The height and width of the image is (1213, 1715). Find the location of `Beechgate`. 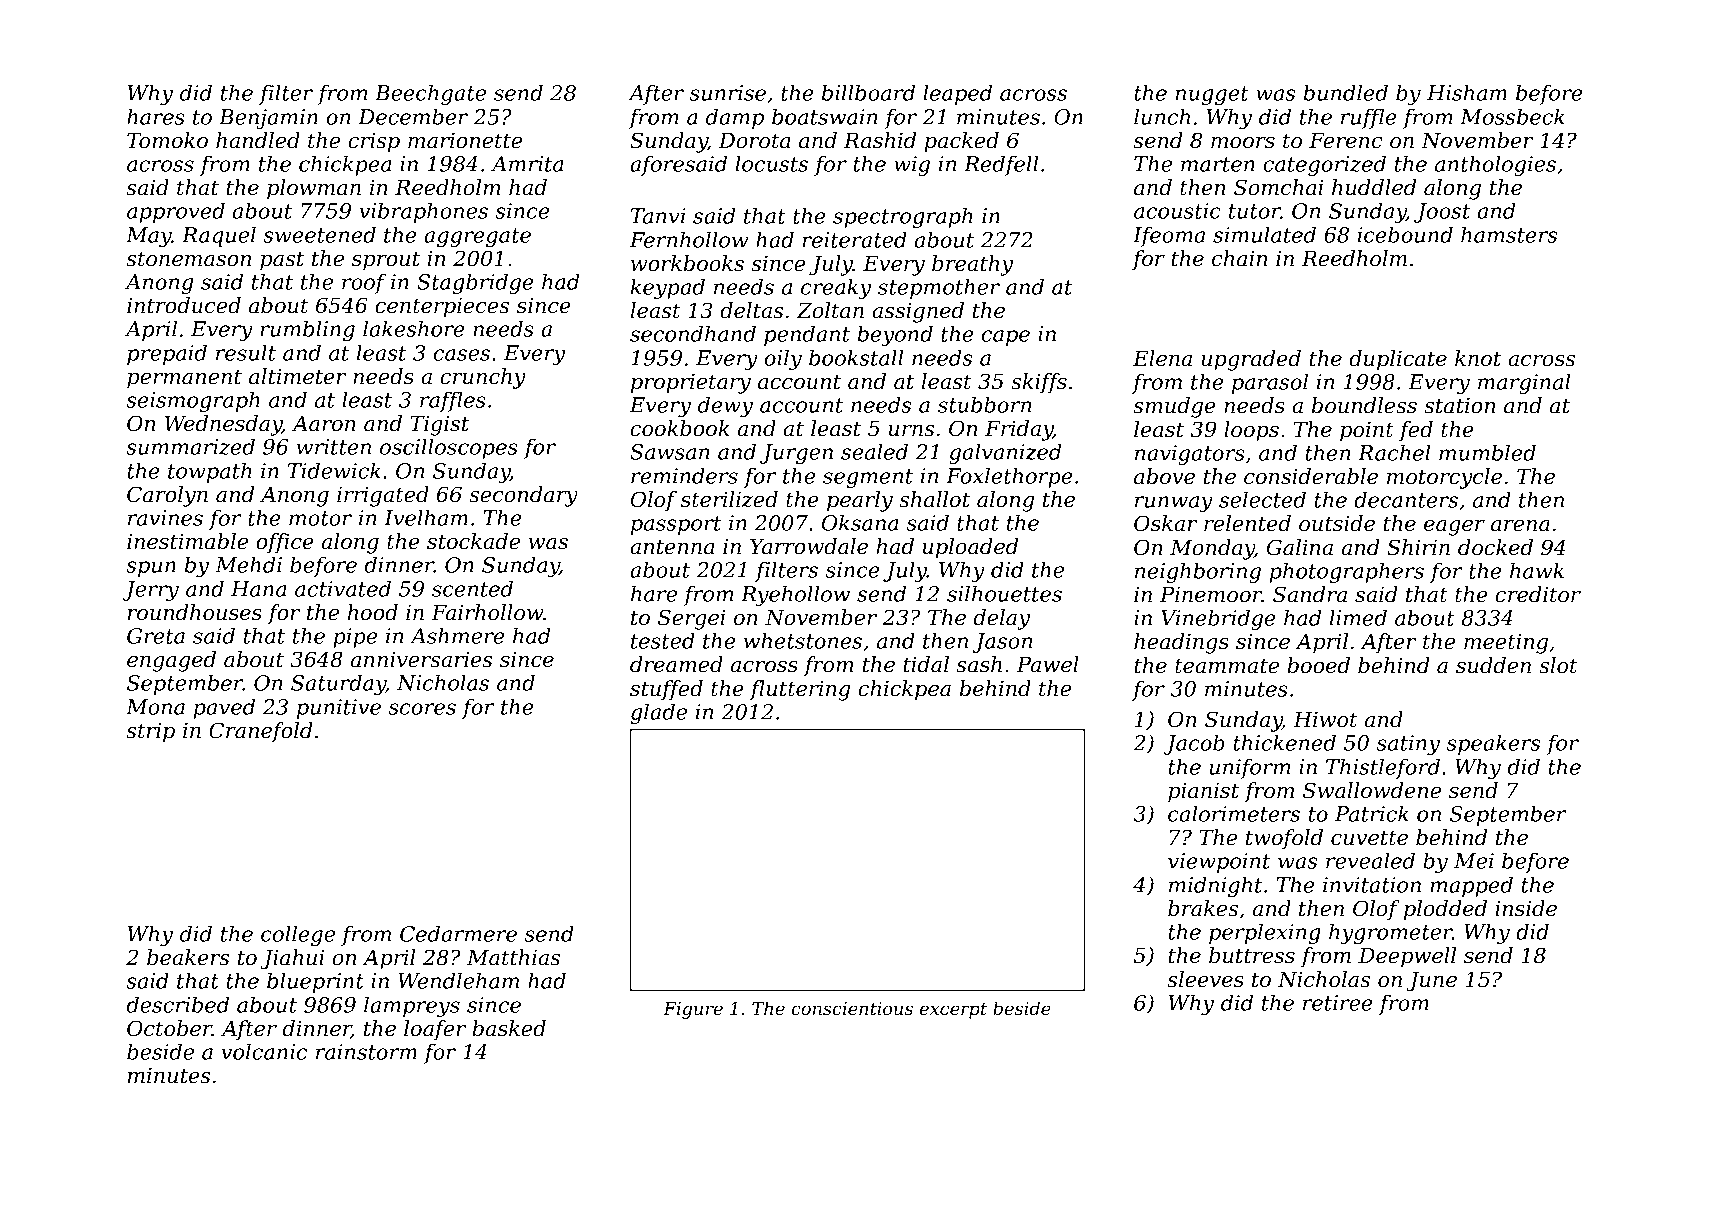

Beechgate is located at coordinates (430, 94).
